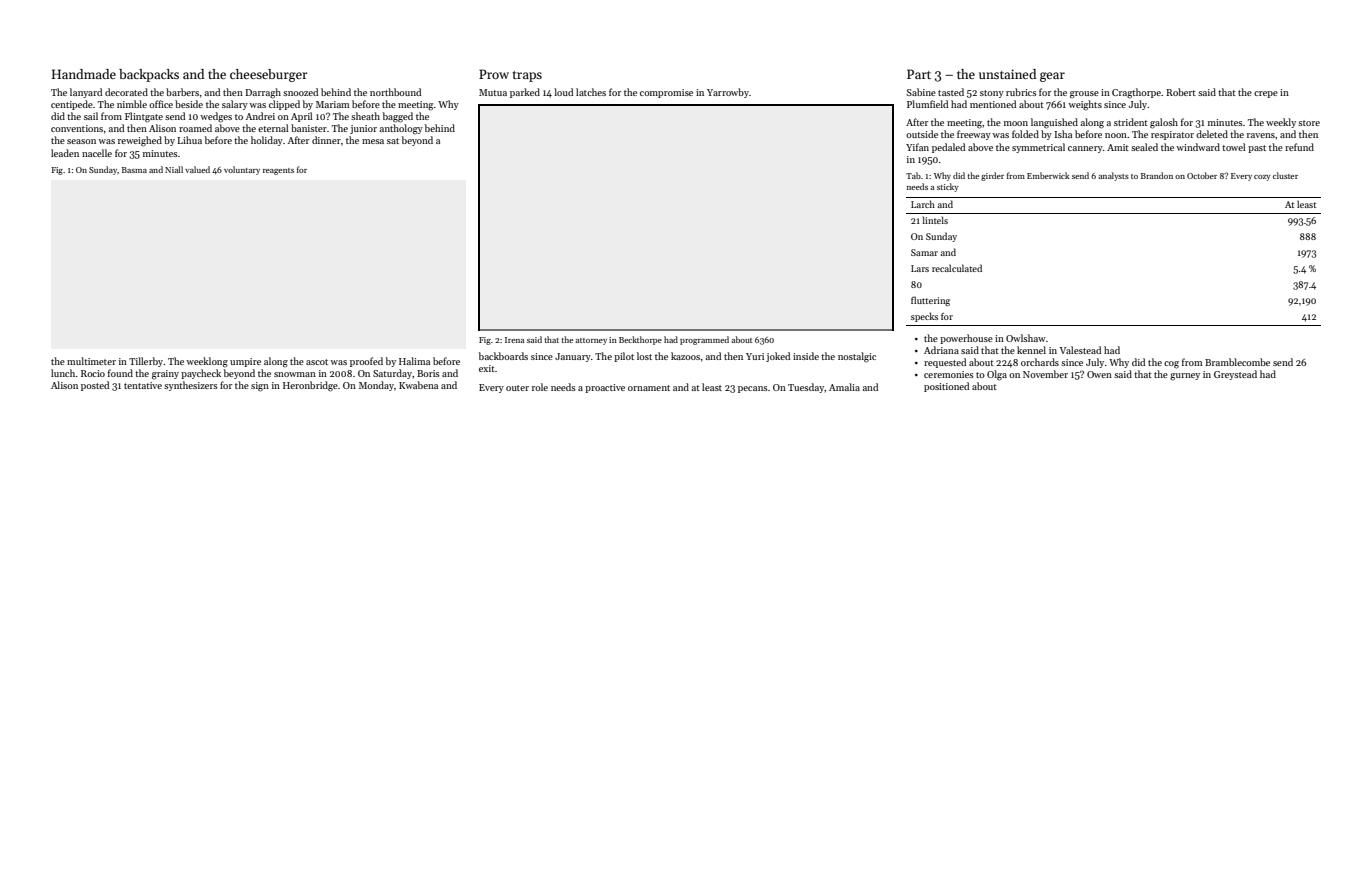  I want to click on synthesizers, so click(191, 386).
